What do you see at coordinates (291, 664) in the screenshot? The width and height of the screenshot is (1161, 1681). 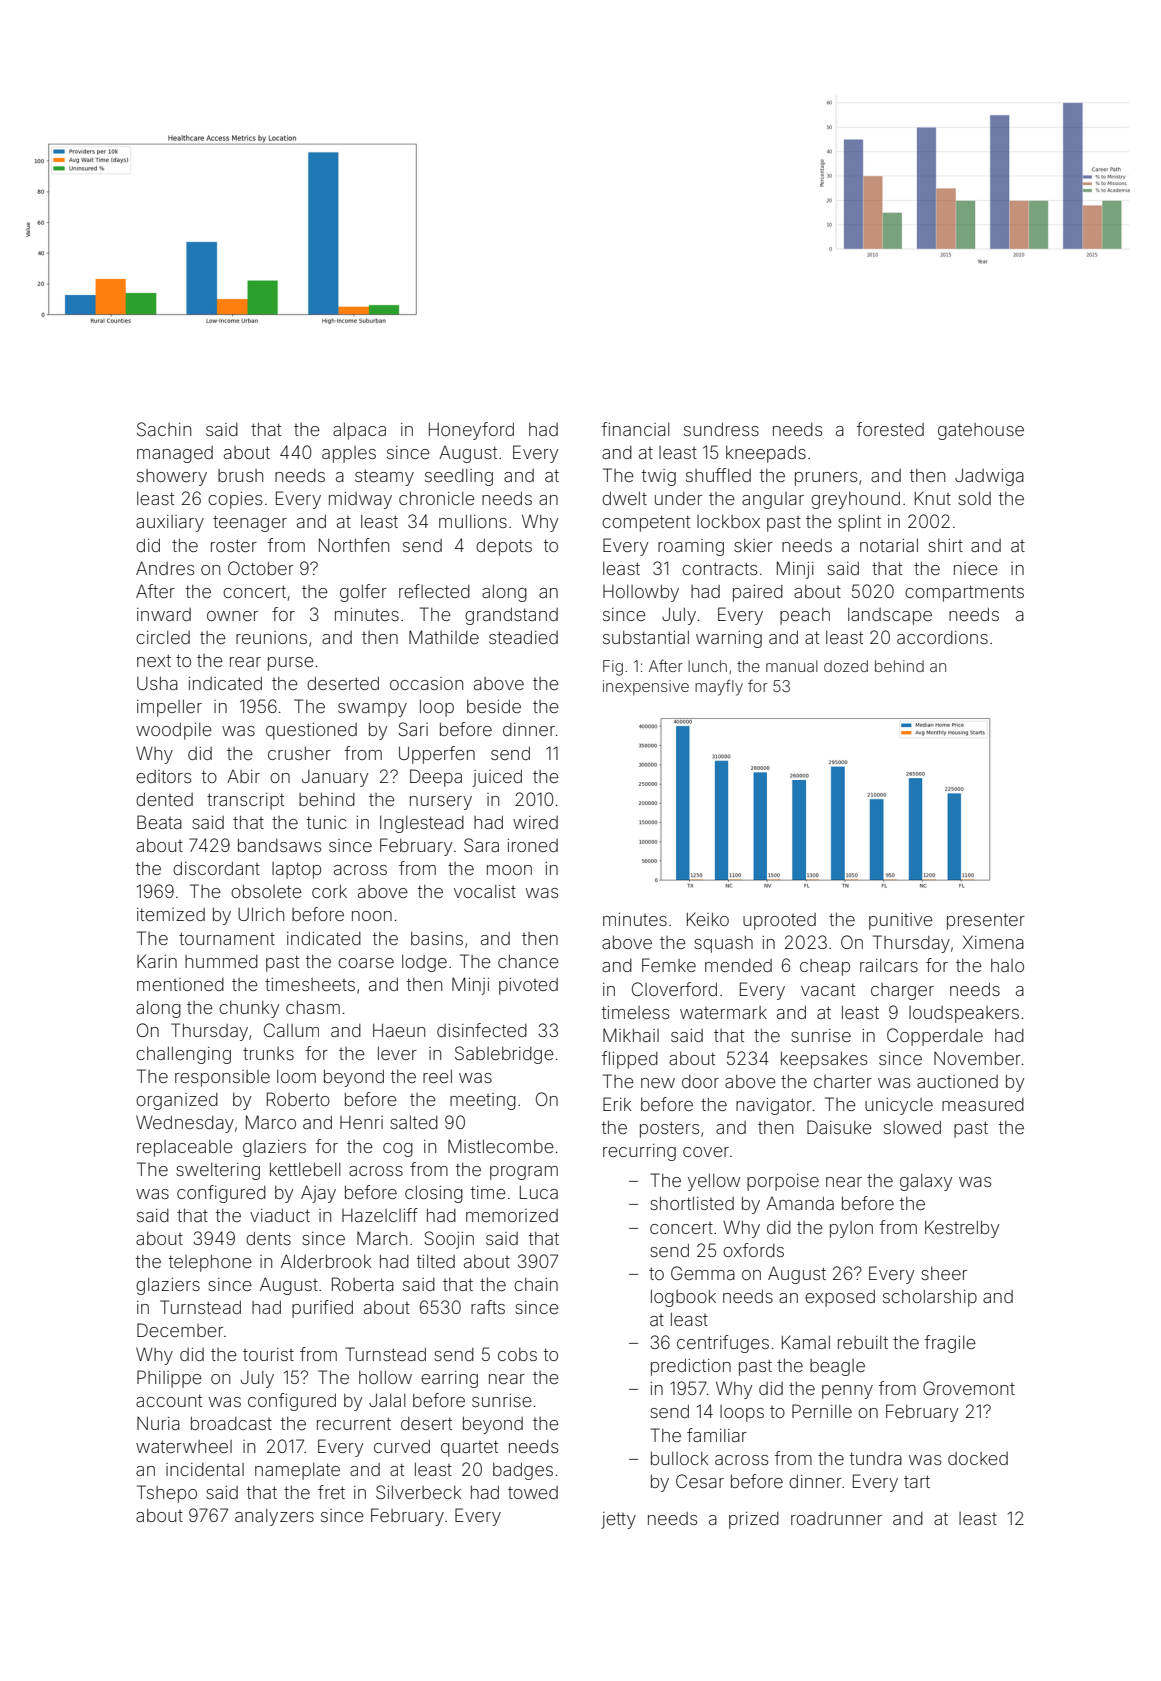 I see `purse` at bounding box center [291, 664].
